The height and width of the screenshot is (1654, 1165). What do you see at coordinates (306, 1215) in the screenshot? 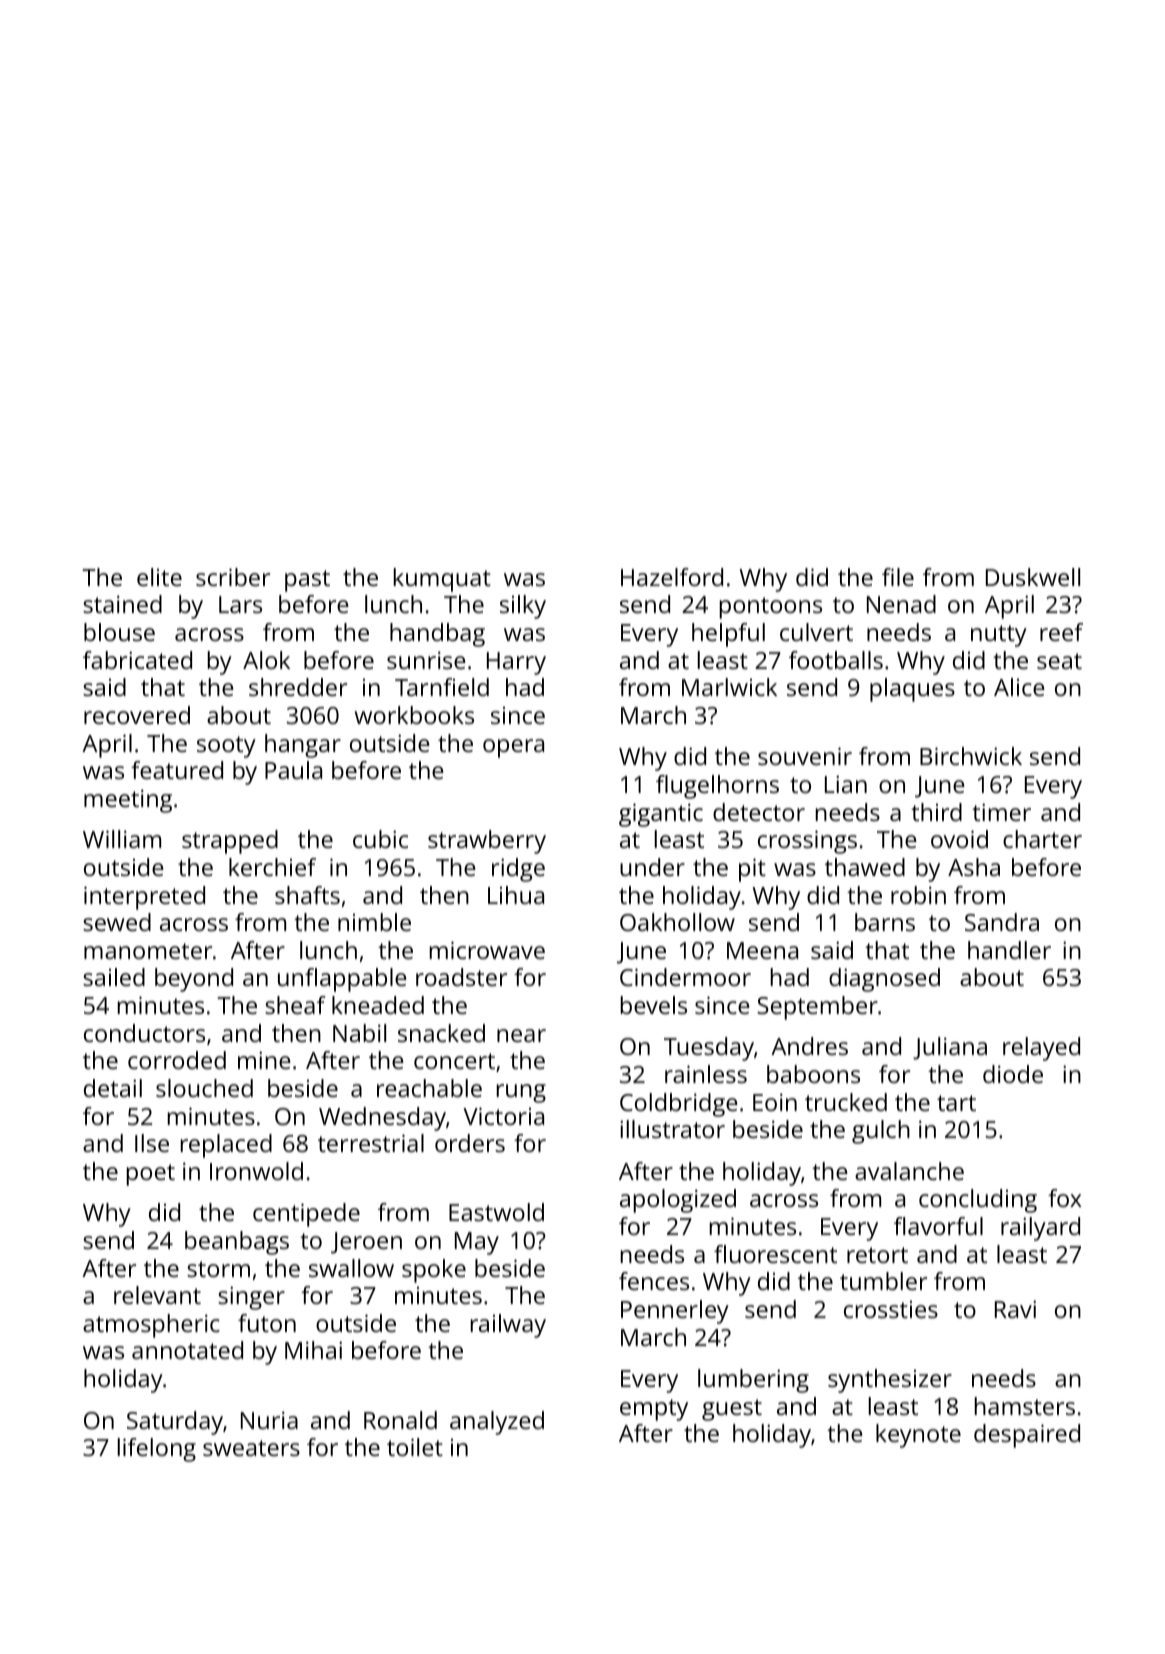
I see `centipede` at bounding box center [306, 1215].
